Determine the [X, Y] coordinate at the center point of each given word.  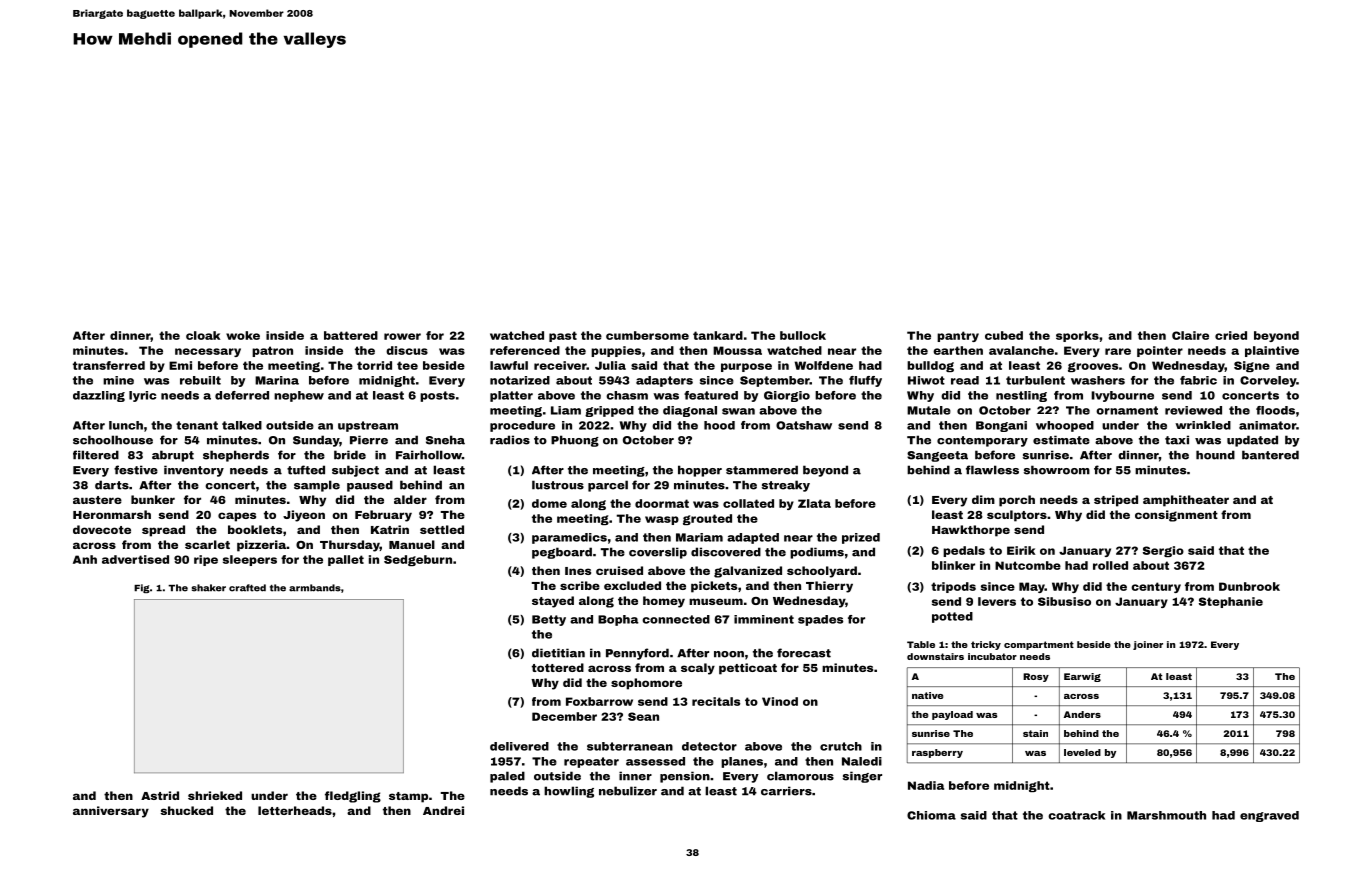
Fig [142, 588]
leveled [1082, 752]
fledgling [353, 797]
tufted [306, 470]
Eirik [1021, 550]
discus [407, 350]
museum [716, 601]
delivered [519, 746]
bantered [1270, 455]
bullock [803, 335]
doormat [662, 503]
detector [709, 746]
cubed [1004, 335]
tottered [558, 667]
